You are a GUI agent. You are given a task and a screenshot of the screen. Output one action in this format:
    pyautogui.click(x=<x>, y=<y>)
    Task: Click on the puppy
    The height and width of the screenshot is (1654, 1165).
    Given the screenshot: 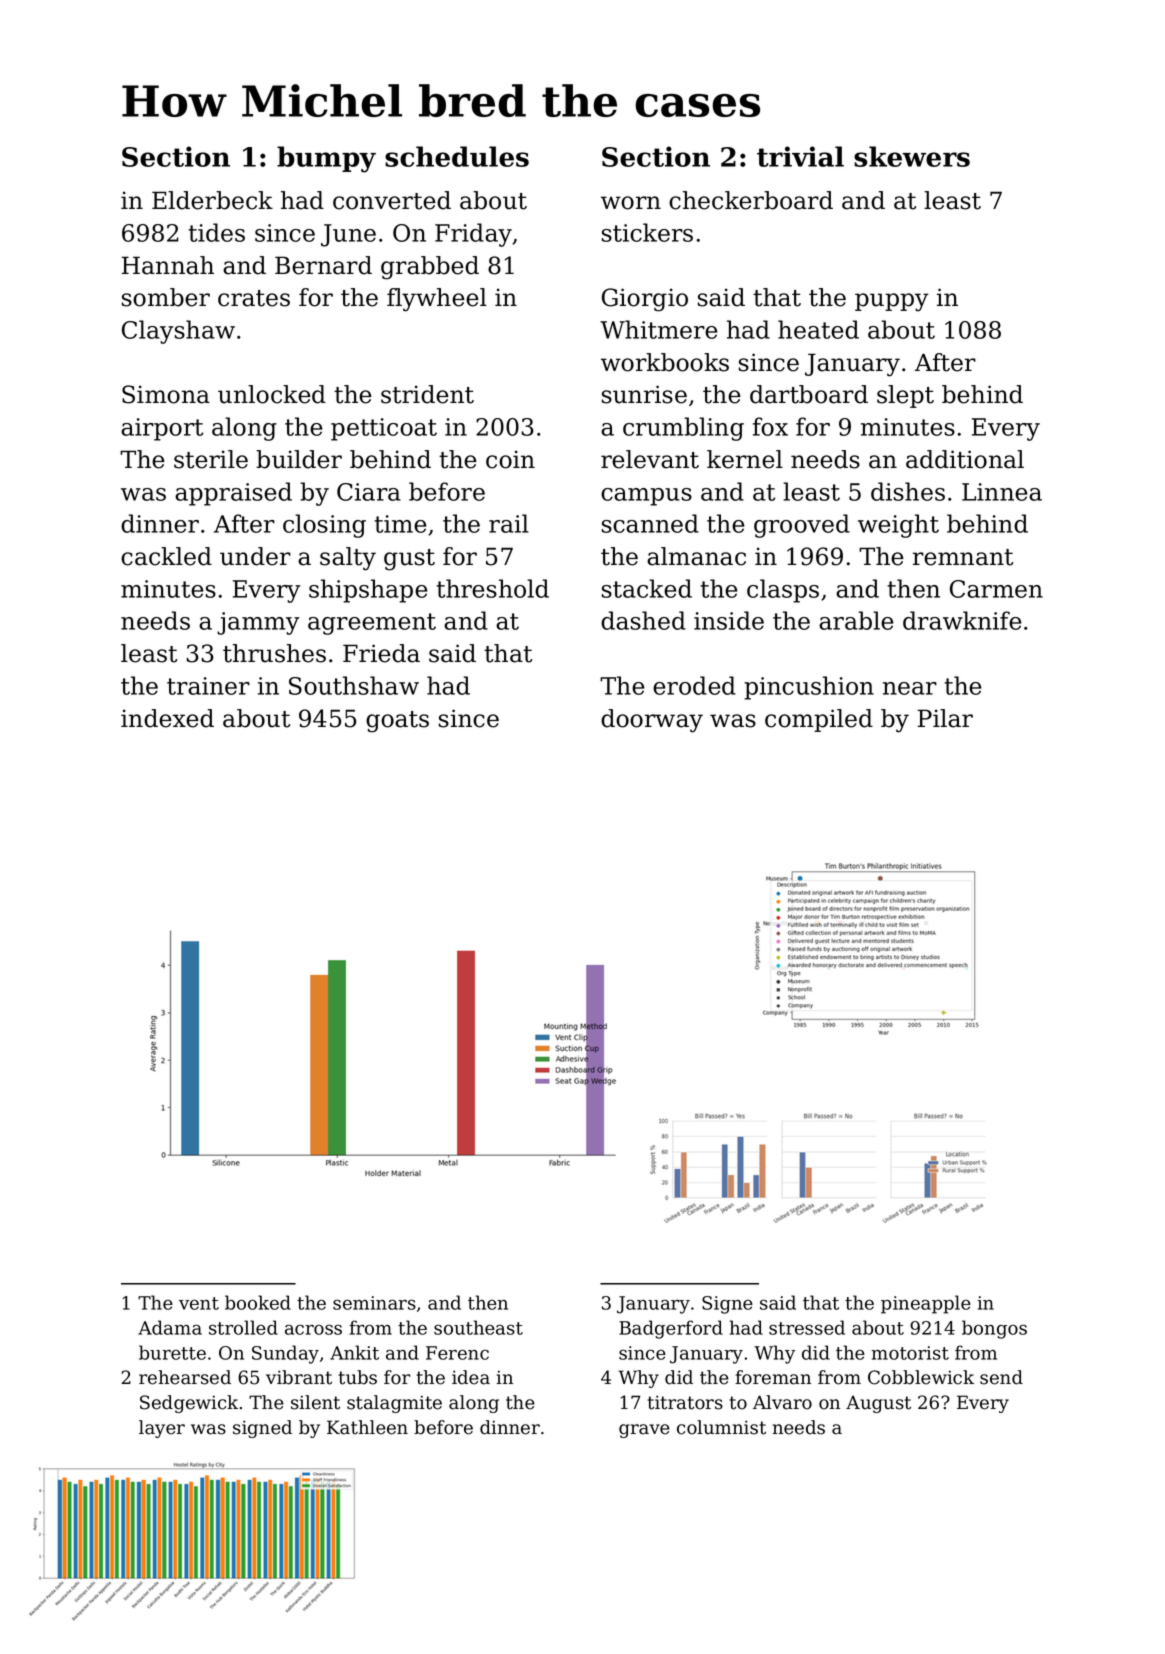 What is the action you would take?
    pyautogui.click(x=892, y=302)
